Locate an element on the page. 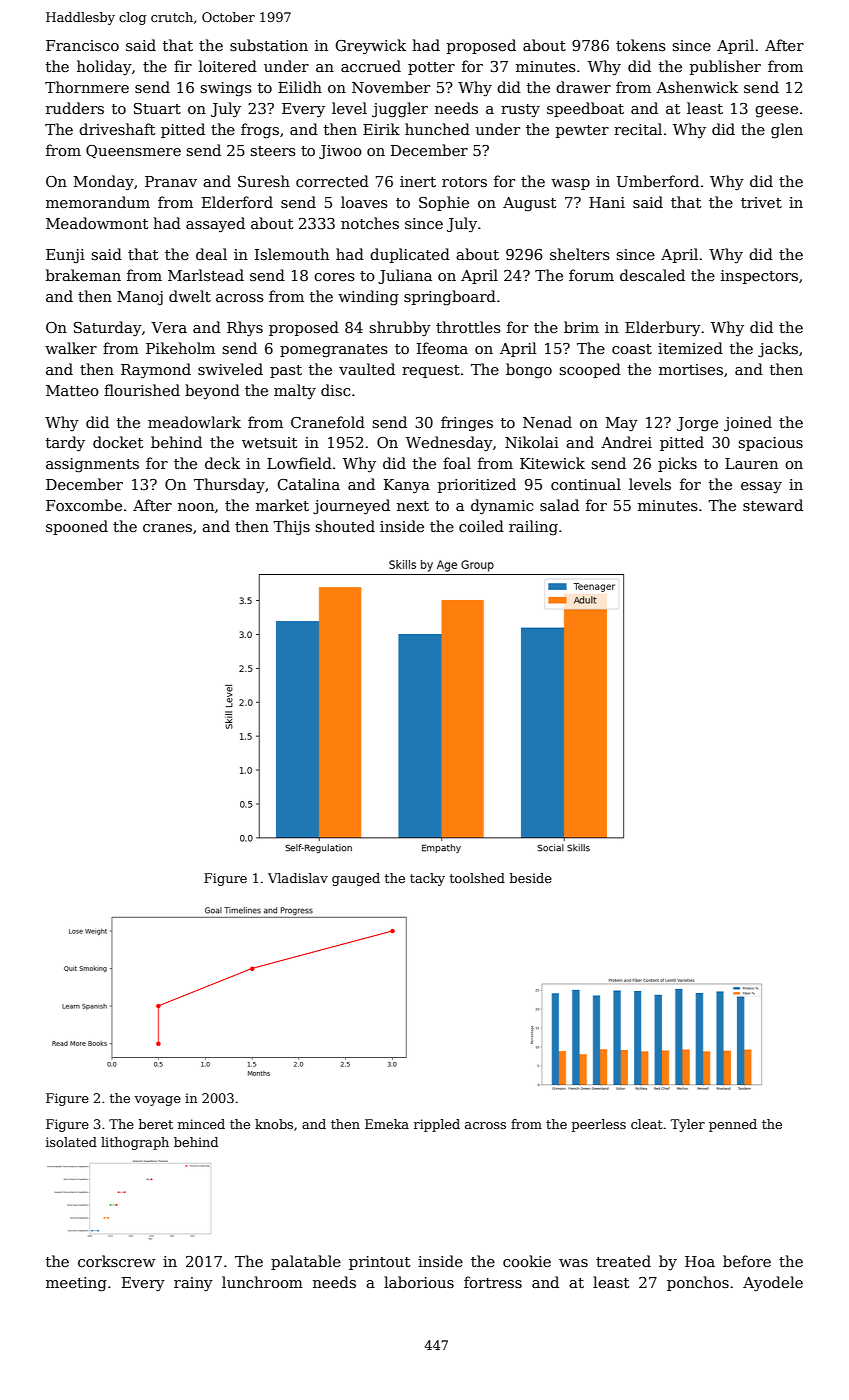 The height and width of the page is (1400, 849). railing is located at coordinates (533, 528).
